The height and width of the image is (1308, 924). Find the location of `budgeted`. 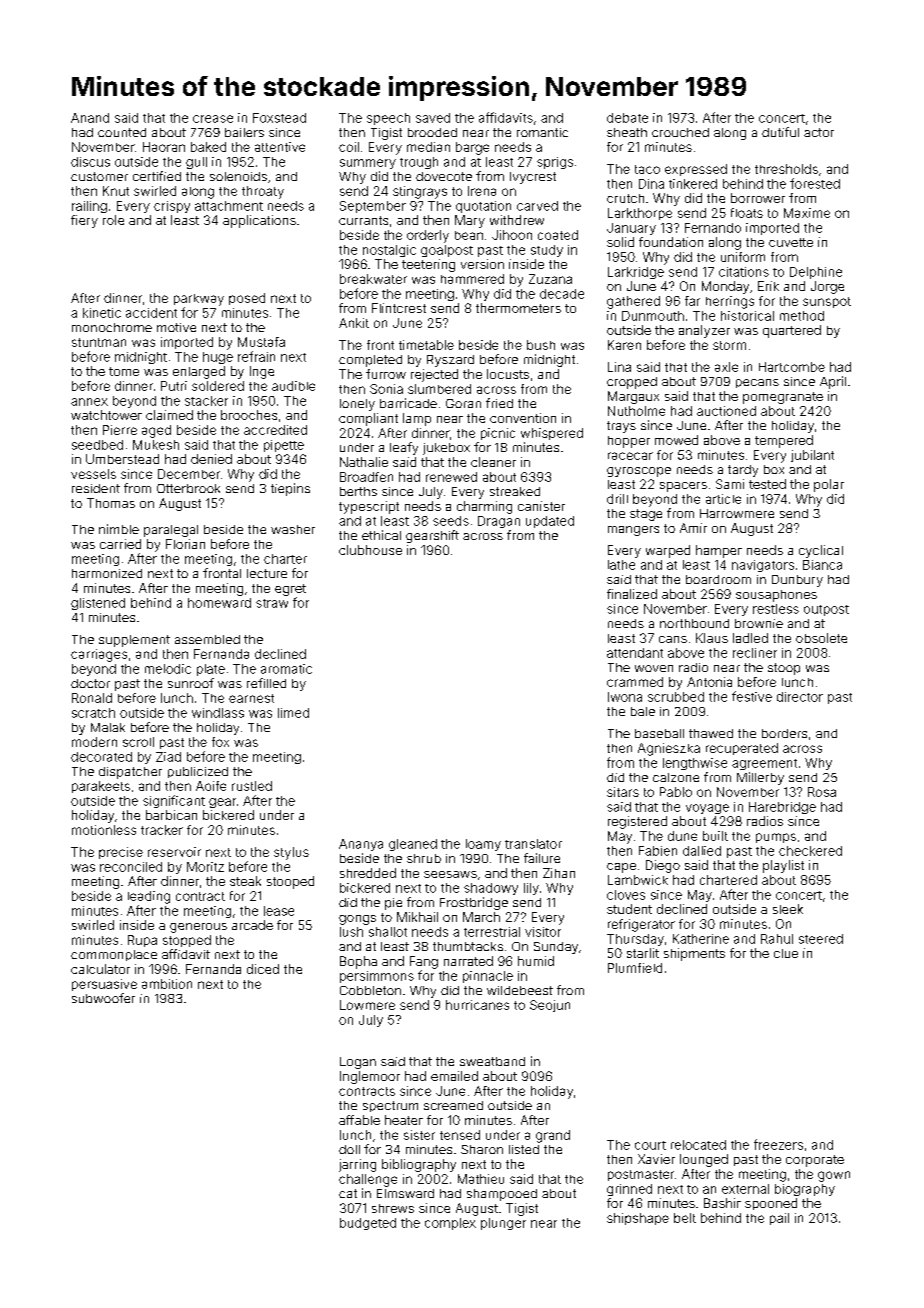

budgeted is located at coordinates (368, 1224).
